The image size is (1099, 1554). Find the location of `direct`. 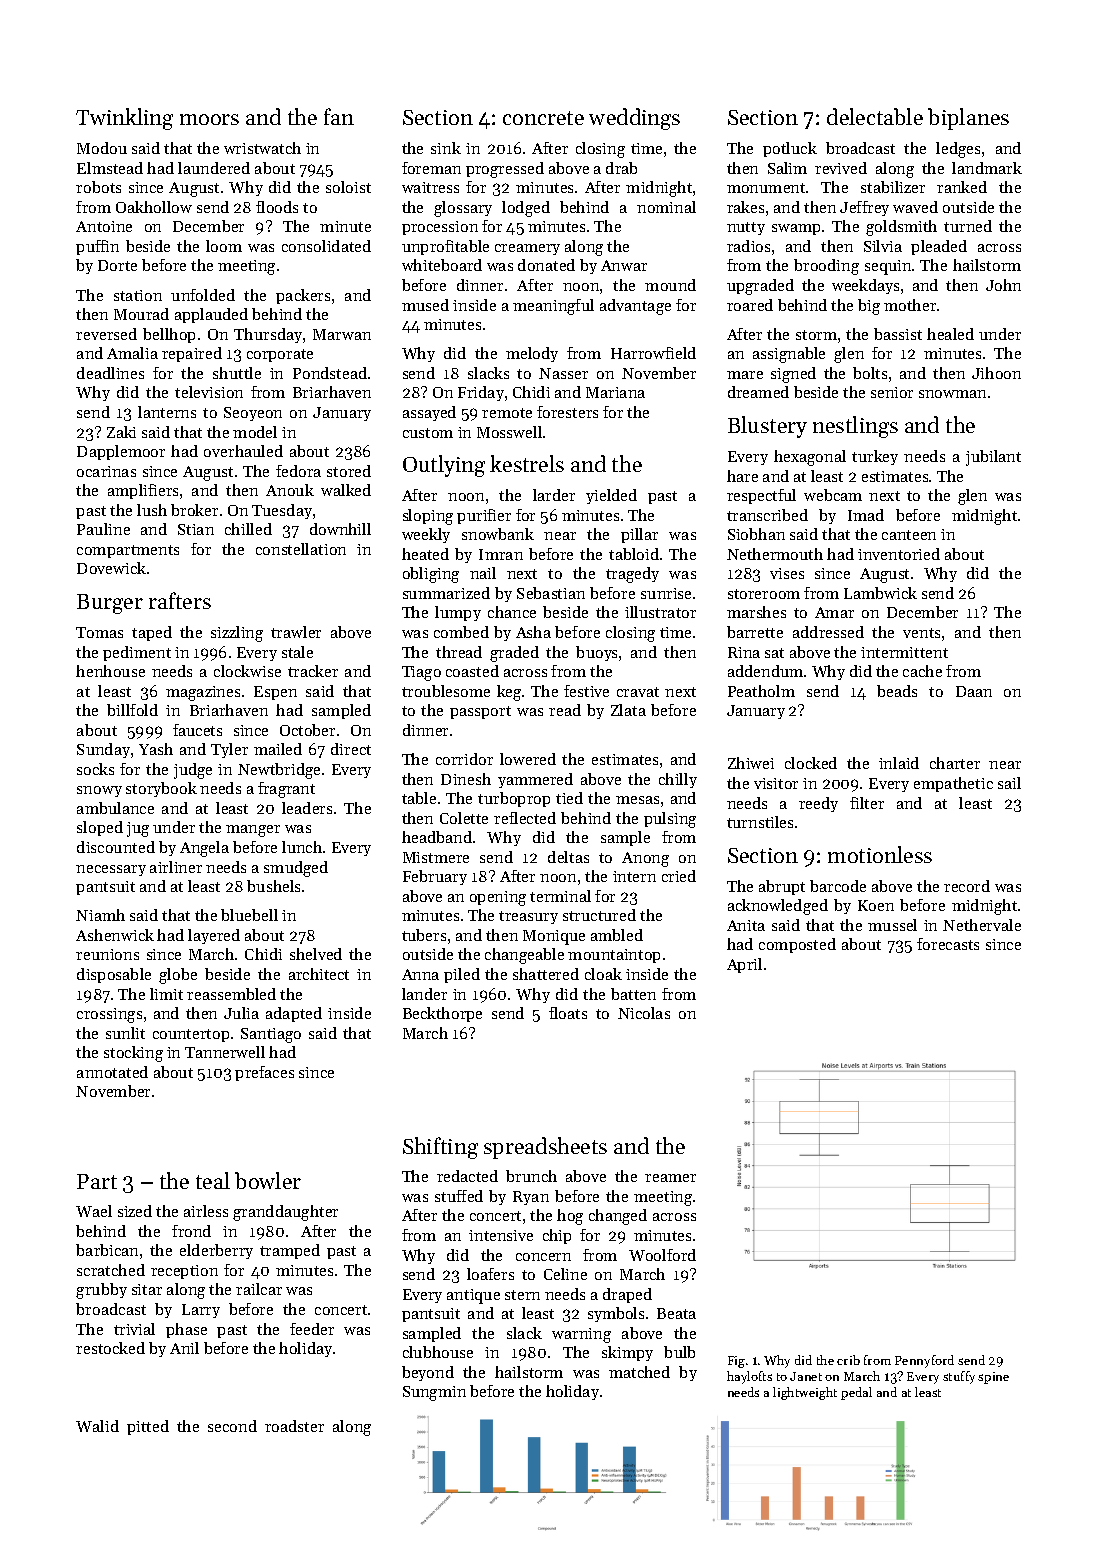

direct is located at coordinates (351, 749).
